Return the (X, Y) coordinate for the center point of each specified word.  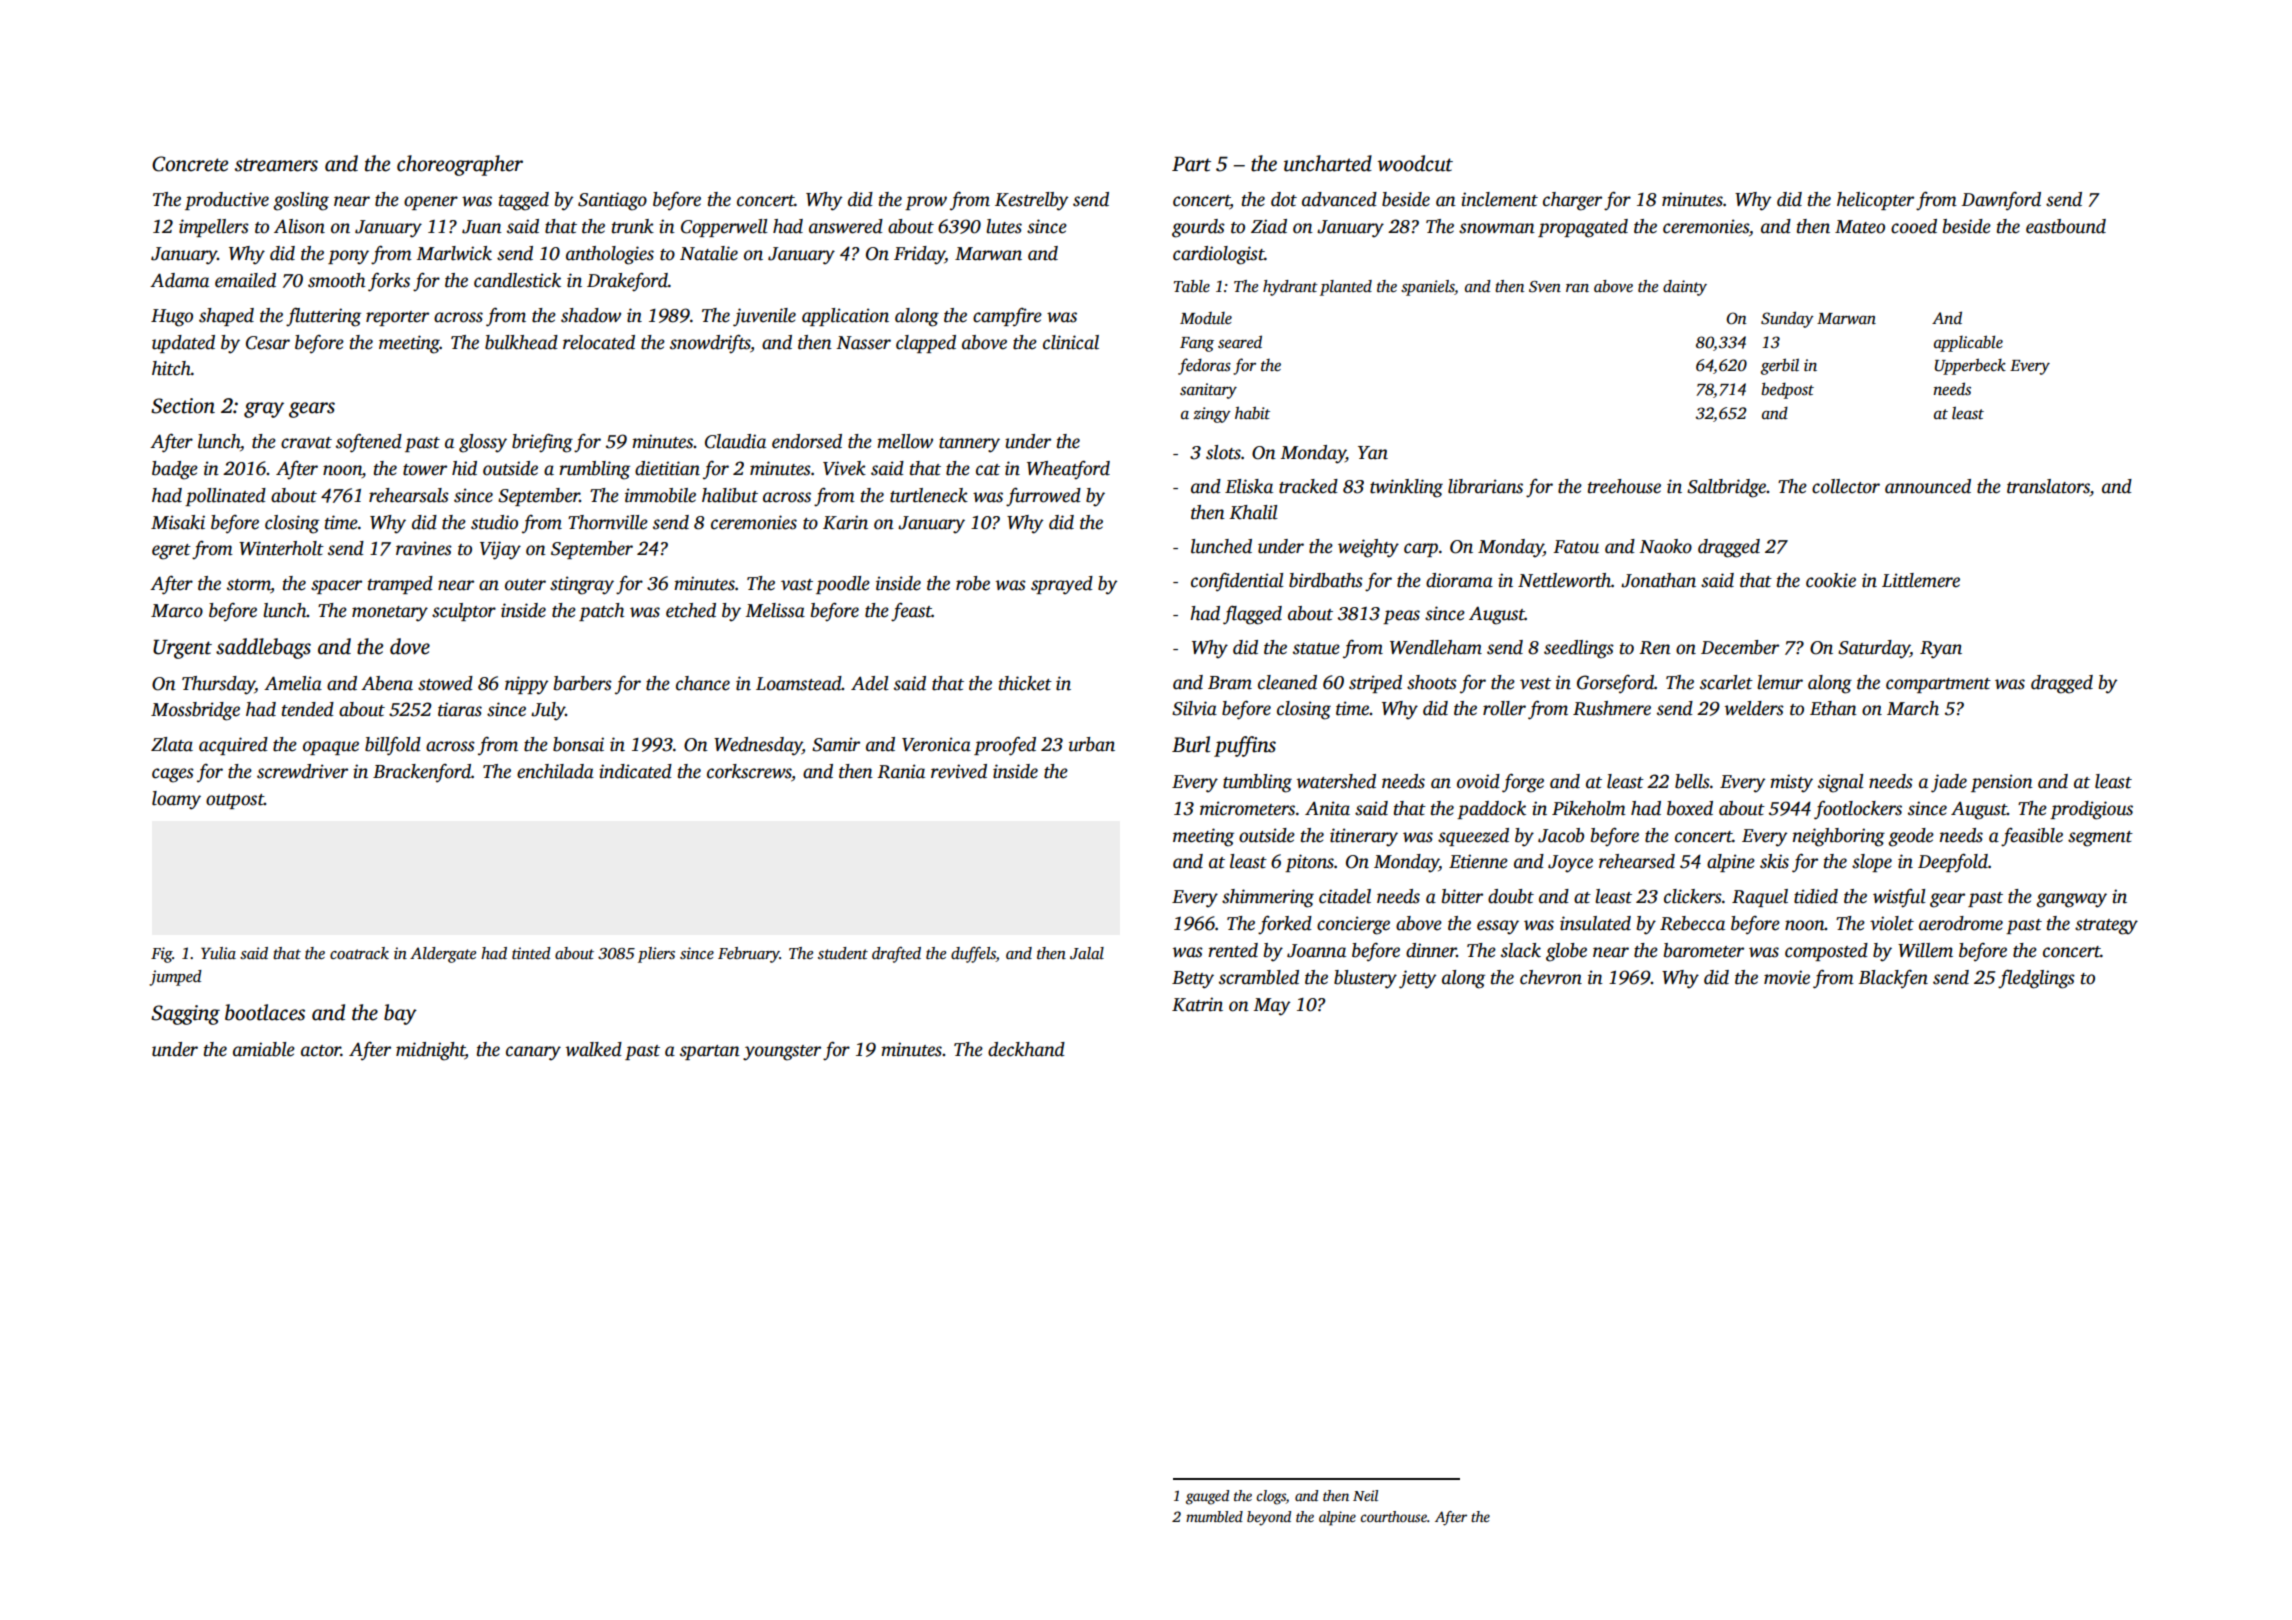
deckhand (1026, 1049)
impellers (214, 228)
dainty (1685, 288)
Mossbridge (195, 711)
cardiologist (1218, 255)
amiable (264, 1049)
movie (1787, 977)
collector (1846, 486)
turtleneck (929, 495)
